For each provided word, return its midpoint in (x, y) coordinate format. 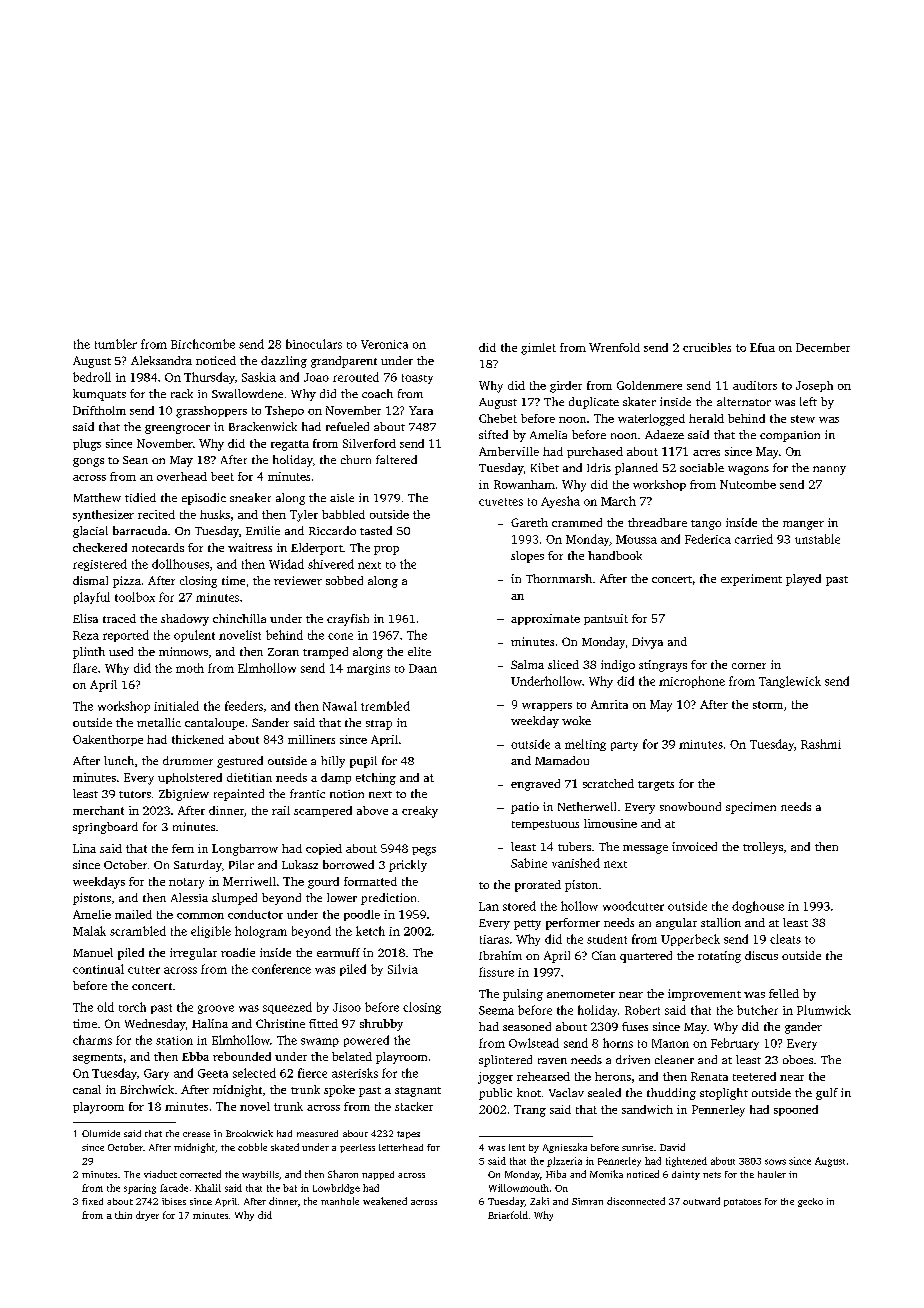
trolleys (763, 848)
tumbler (116, 344)
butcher (757, 1010)
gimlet (538, 349)
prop (386, 550)
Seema (496, 1010)
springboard (105, 828)
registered (100, 565)
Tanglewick (790, 682)
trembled (385, 706)
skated (285, 1147)
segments (97, 1059)
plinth (89, 653)
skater (639, 401)
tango (706, 525)
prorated (538, 886)
